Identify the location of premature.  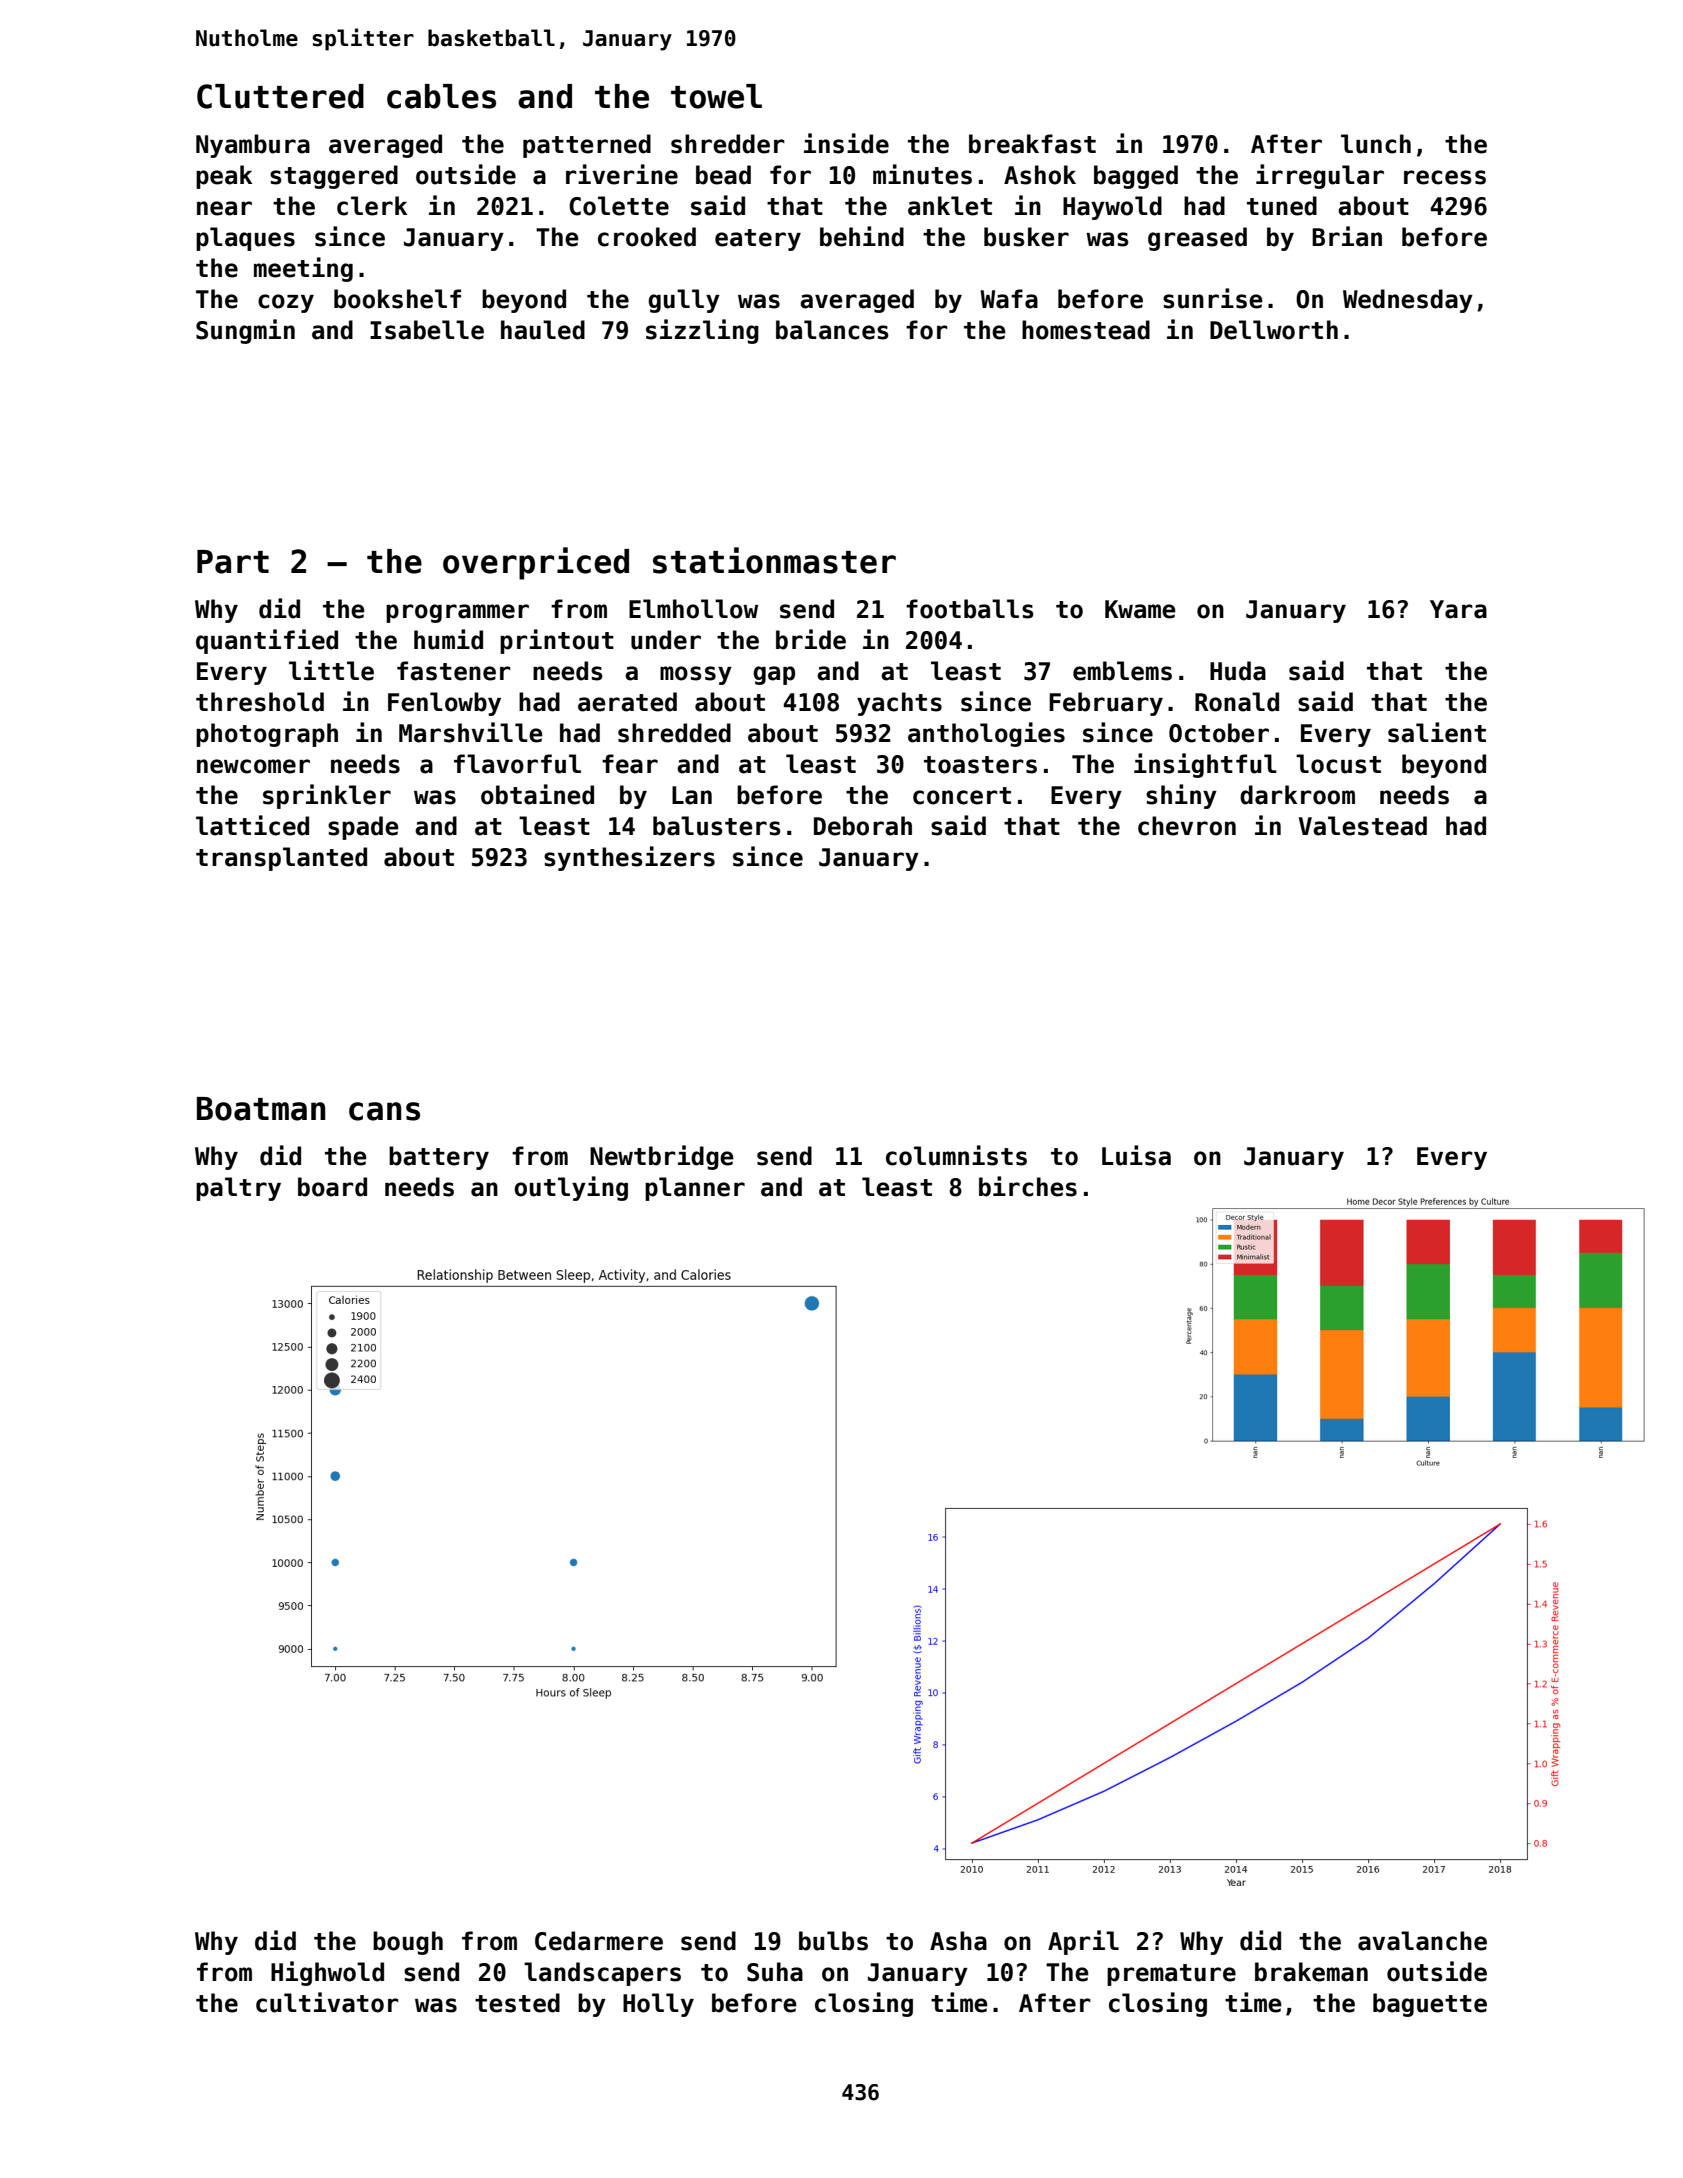
(1171, 1975).
